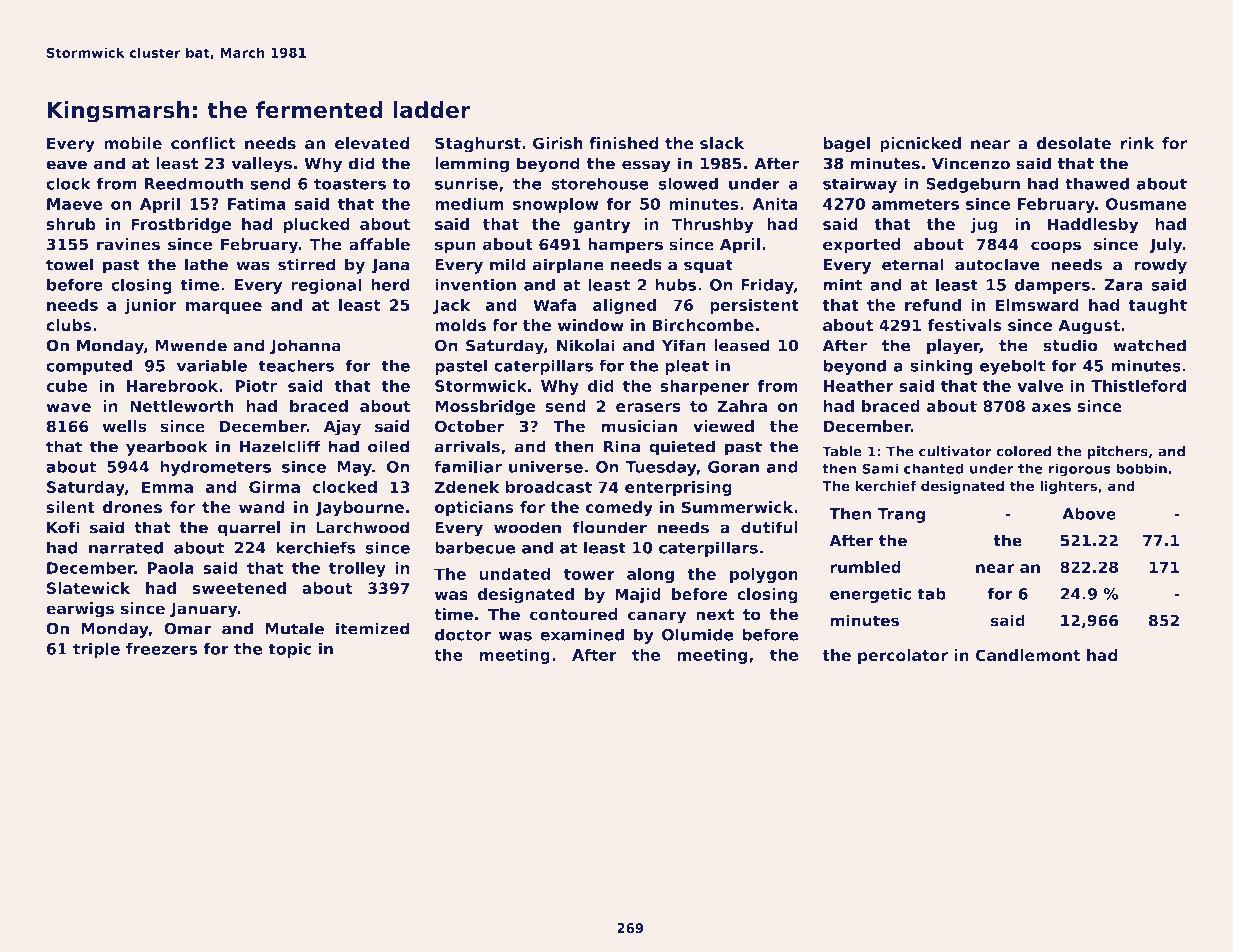 This screenshot has height=952, width=1233. What do you see at coordinates (1028, 655) in the screenshot?
I see `Candlemont` at bounding box center [1028, 655].
